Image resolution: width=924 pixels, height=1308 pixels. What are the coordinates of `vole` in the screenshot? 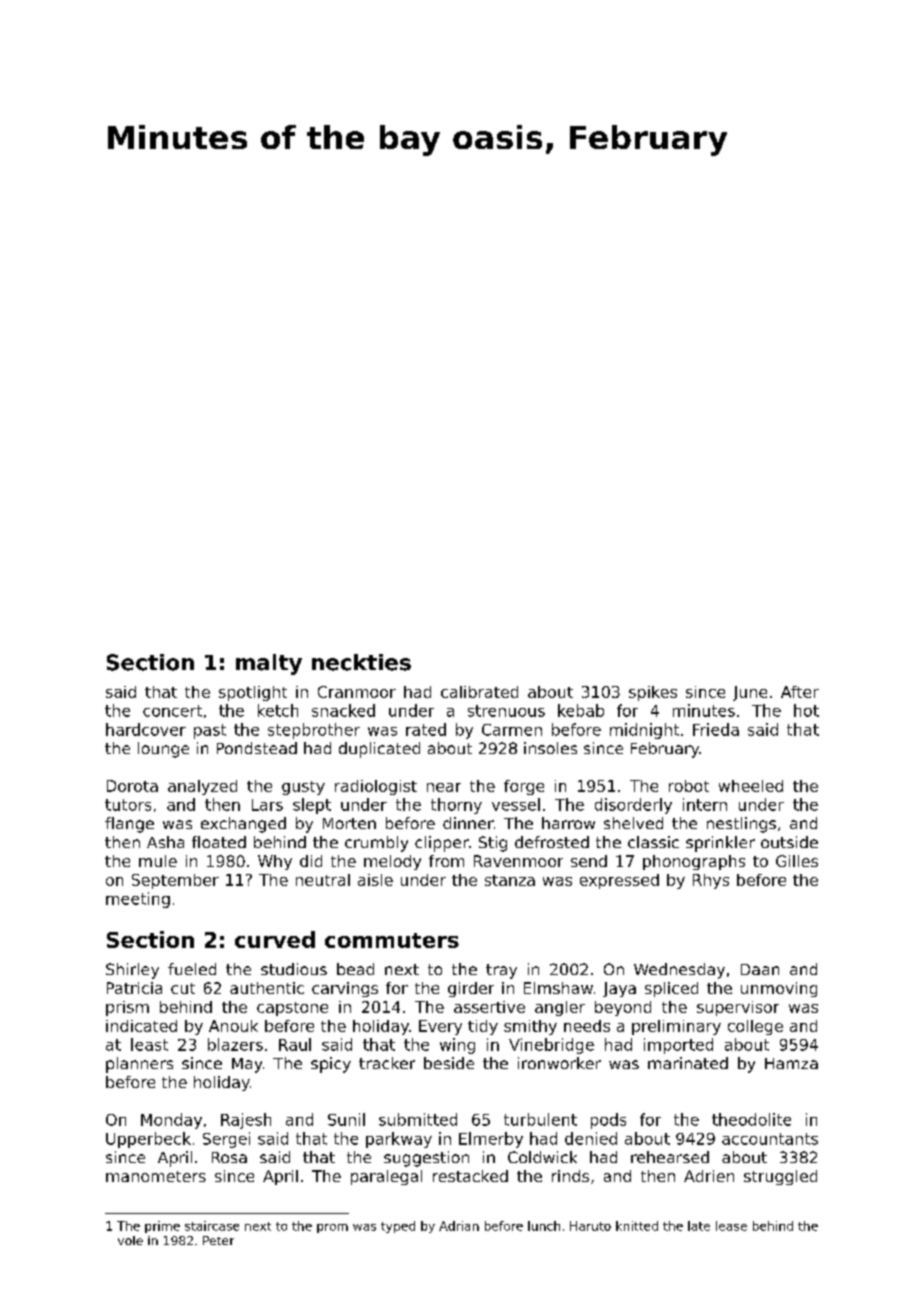 It's located at (130, 1240).
